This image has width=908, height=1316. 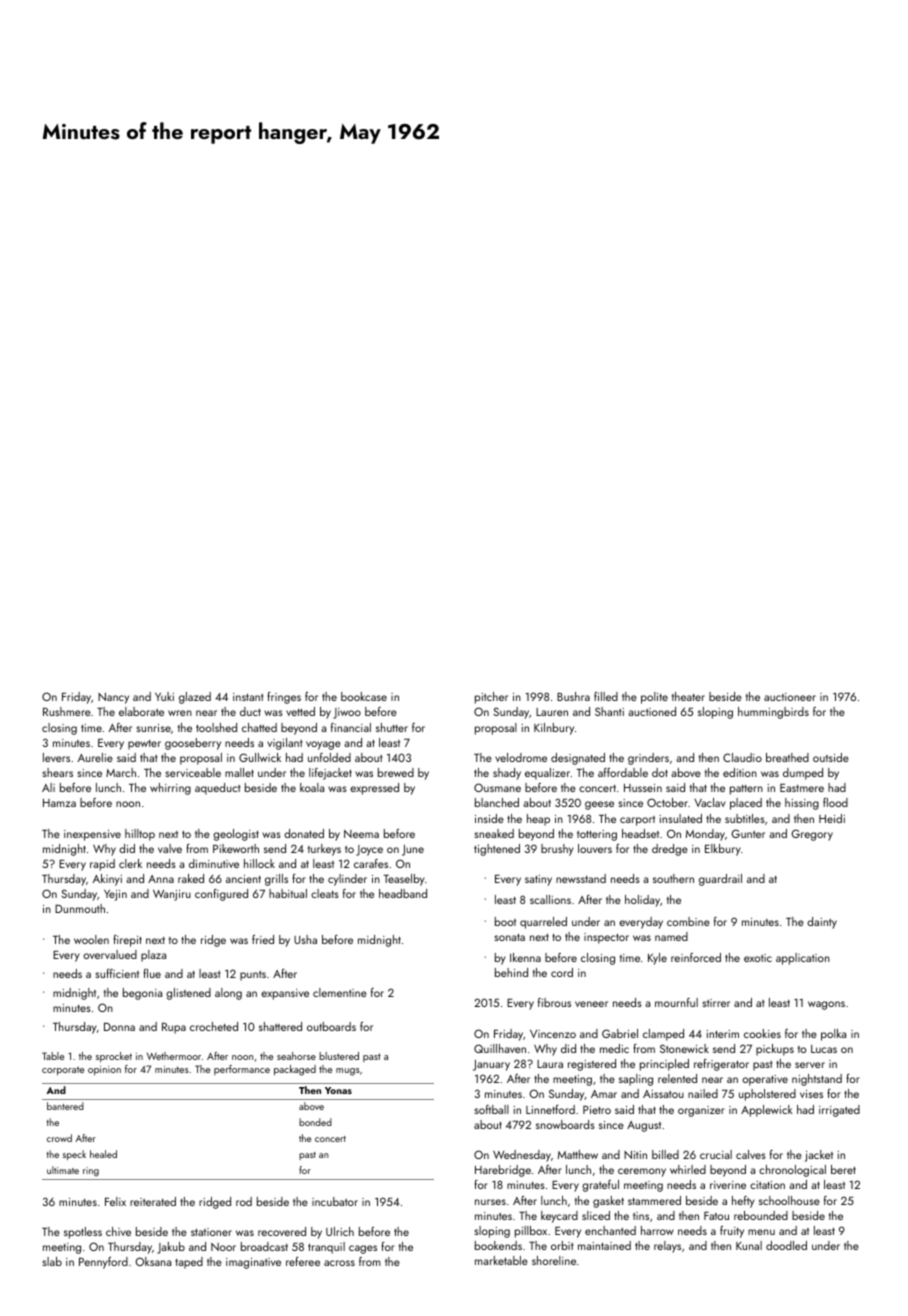 I want to click on bookcase, so click(x=364, y=696).
